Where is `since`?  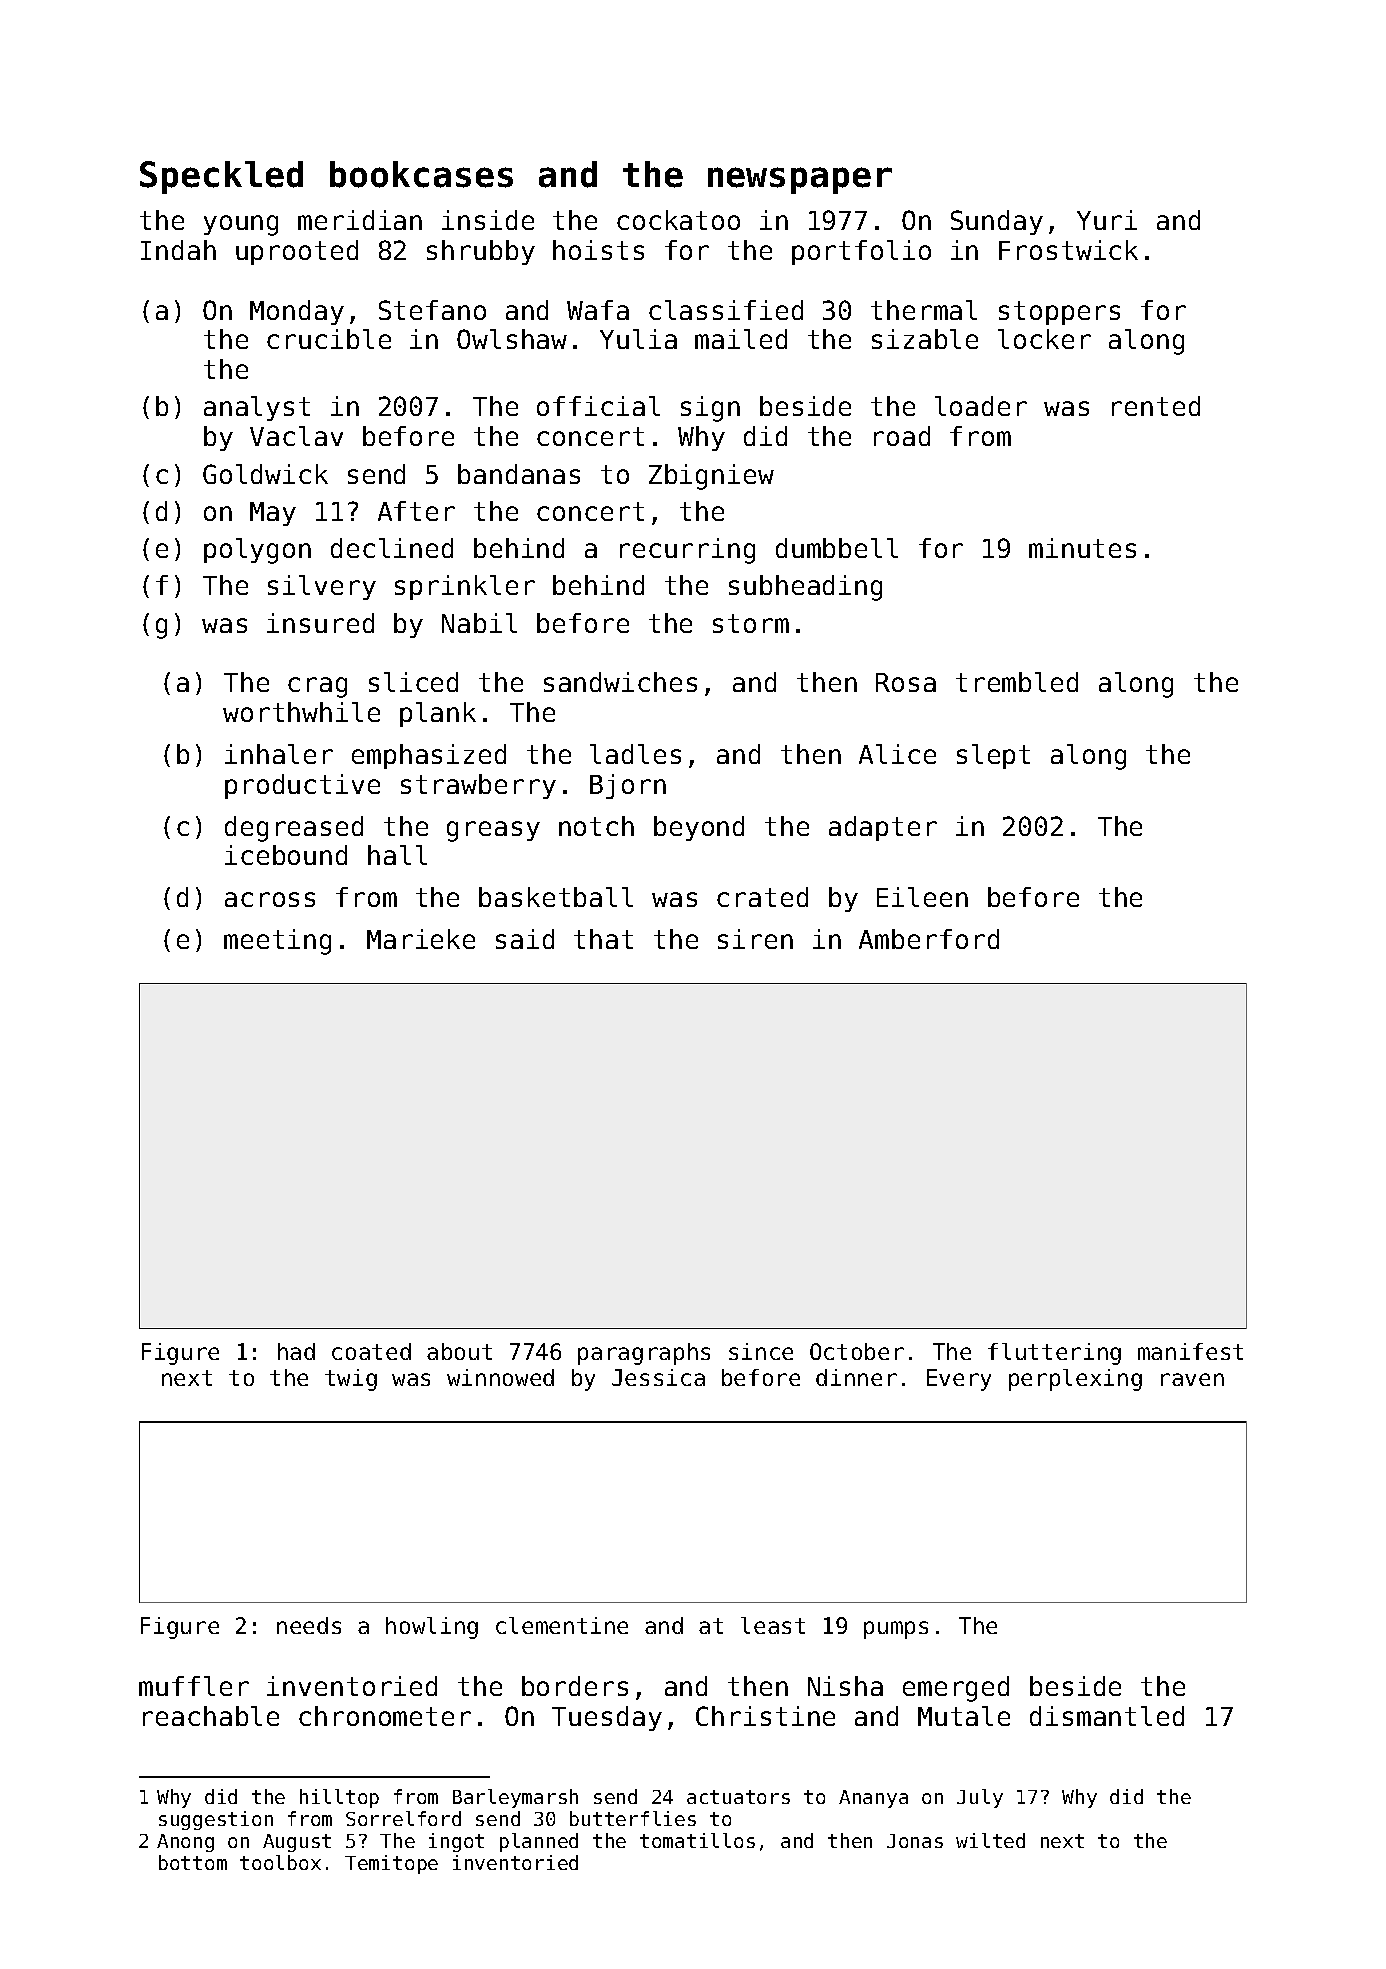 since is located at coordinates (761, 1351).
